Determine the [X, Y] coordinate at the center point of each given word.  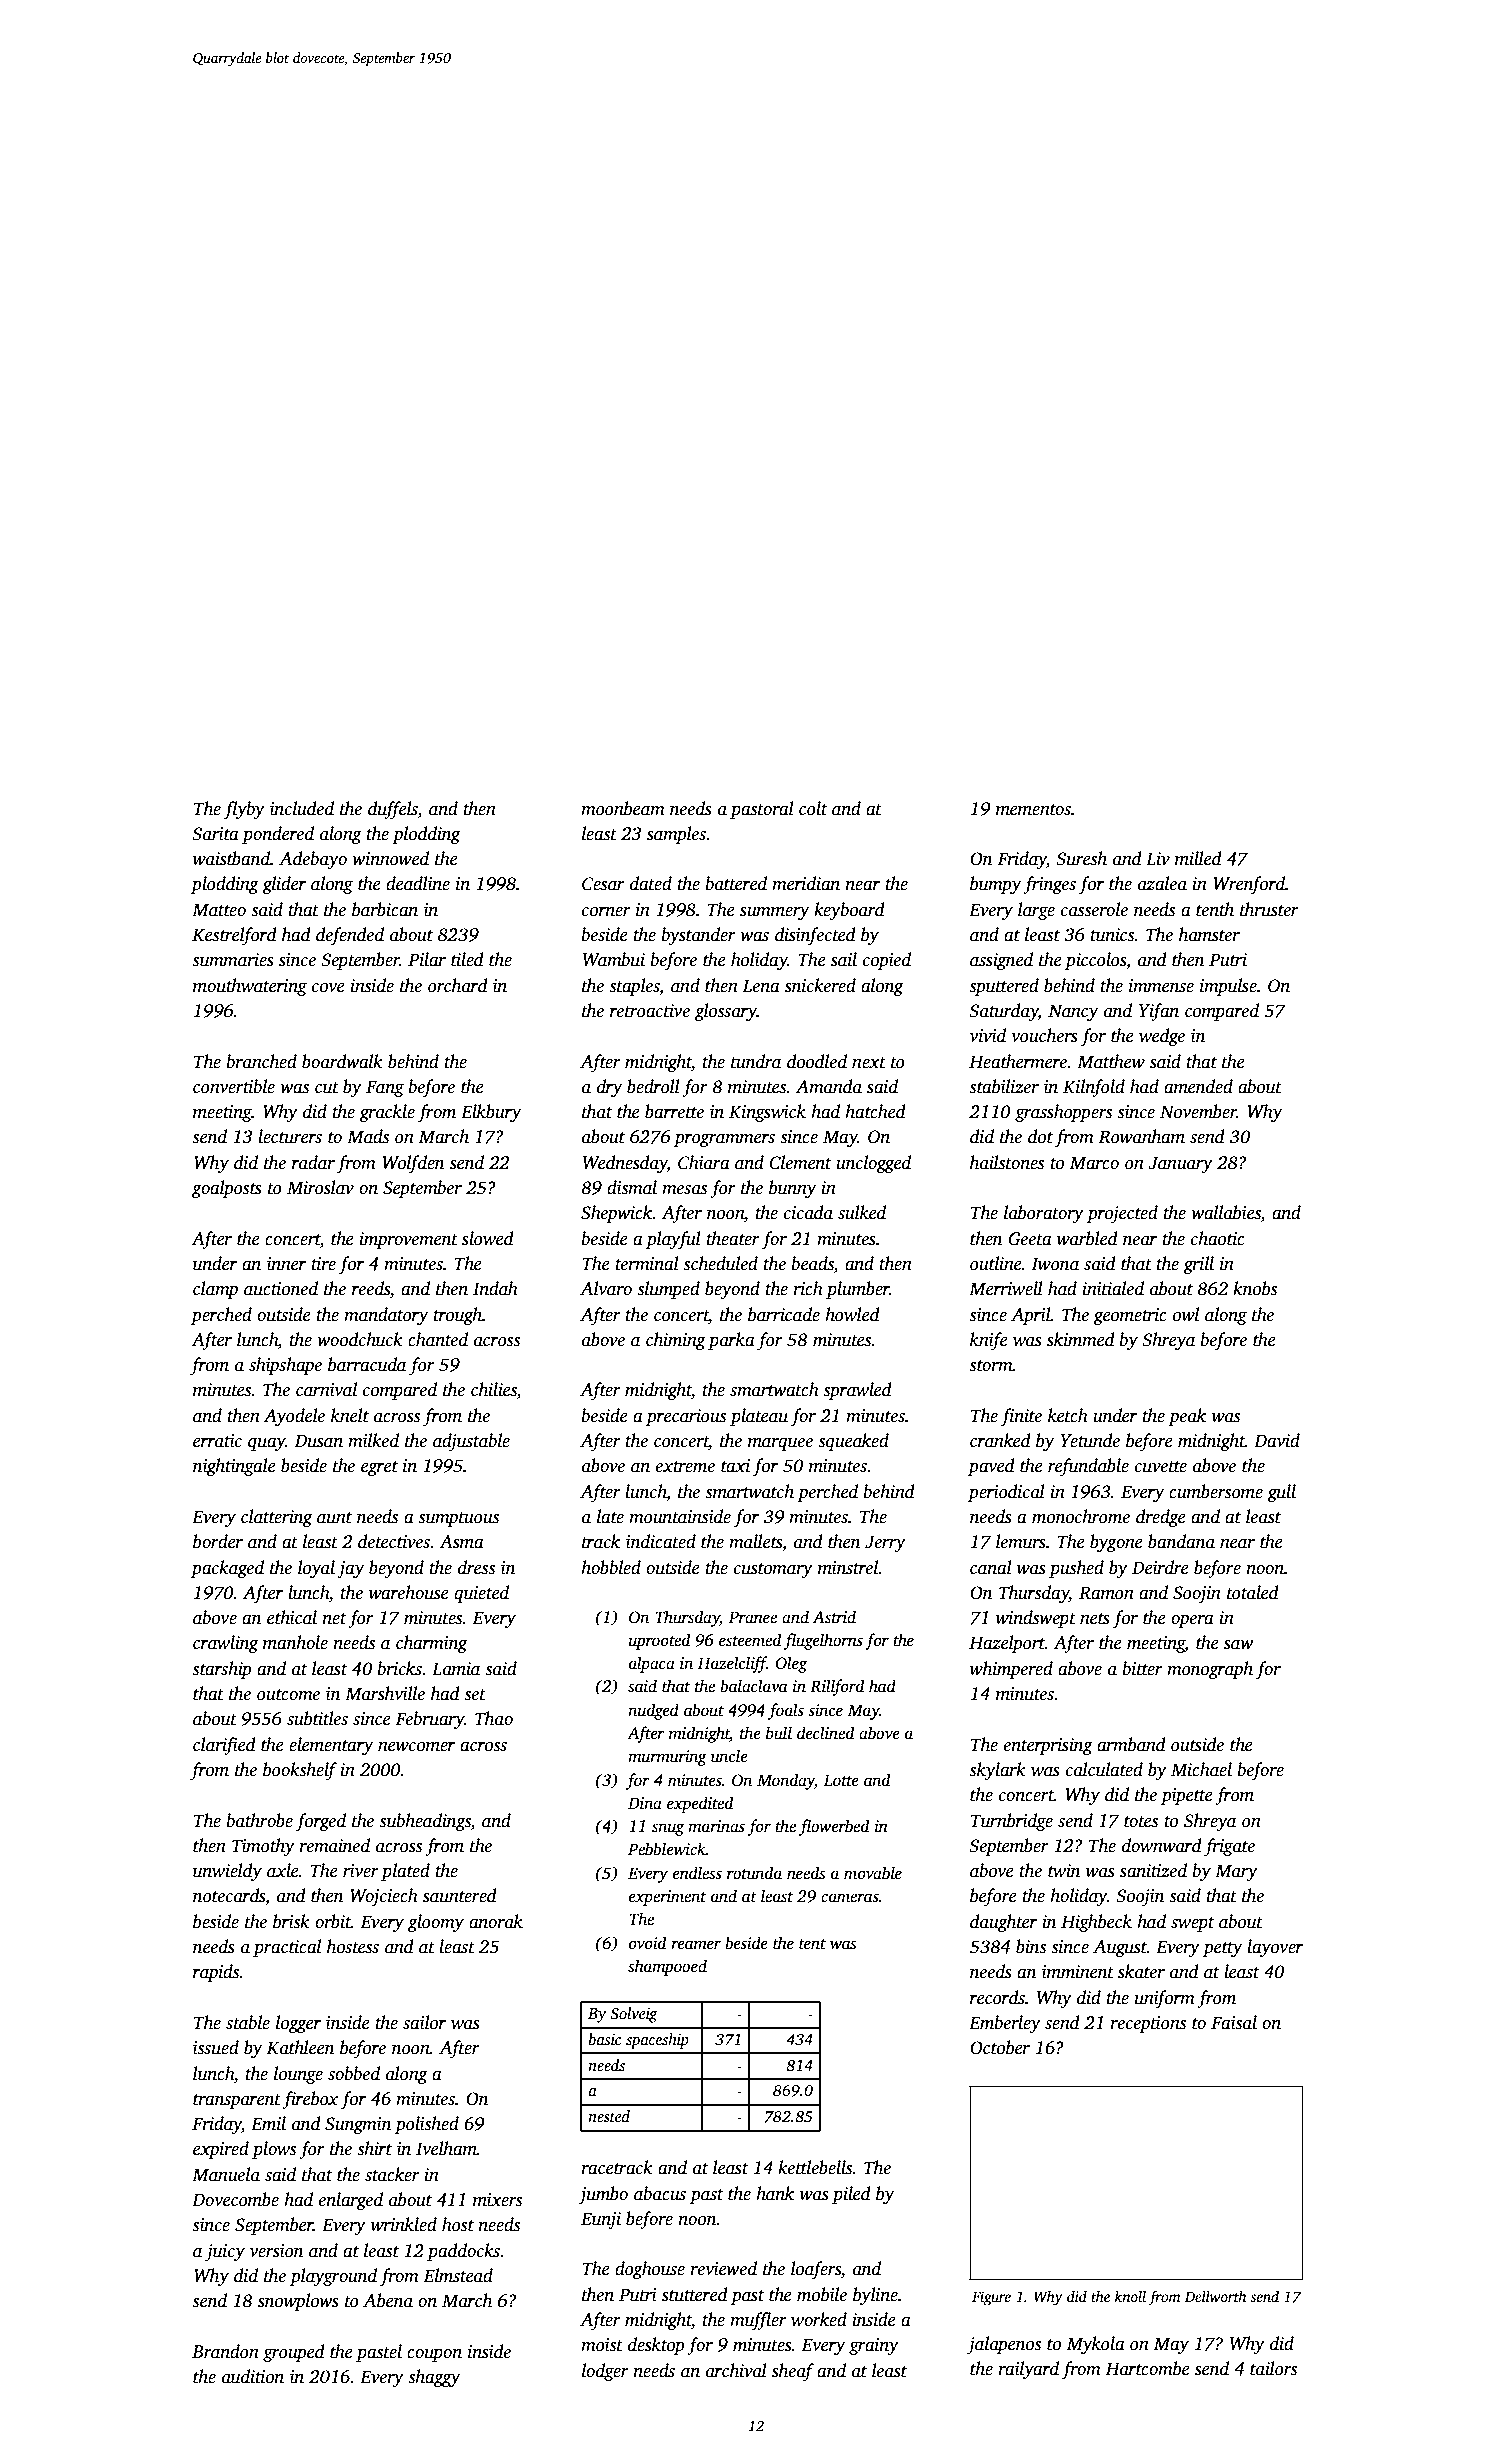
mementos [1033, 810]
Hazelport [1007, 1644]
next [869, 1063]
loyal [316, 1569]
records [997, 1997]
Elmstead [458, 2275]
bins [1031, 1946]
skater [1141, 1971]
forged [321, 1822]
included [302, 808]
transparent [237, 2101]
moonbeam [623, 808]
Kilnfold [1094, 1088]
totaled [1253, 1592]
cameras [850, 1898]
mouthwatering [250, 987]
